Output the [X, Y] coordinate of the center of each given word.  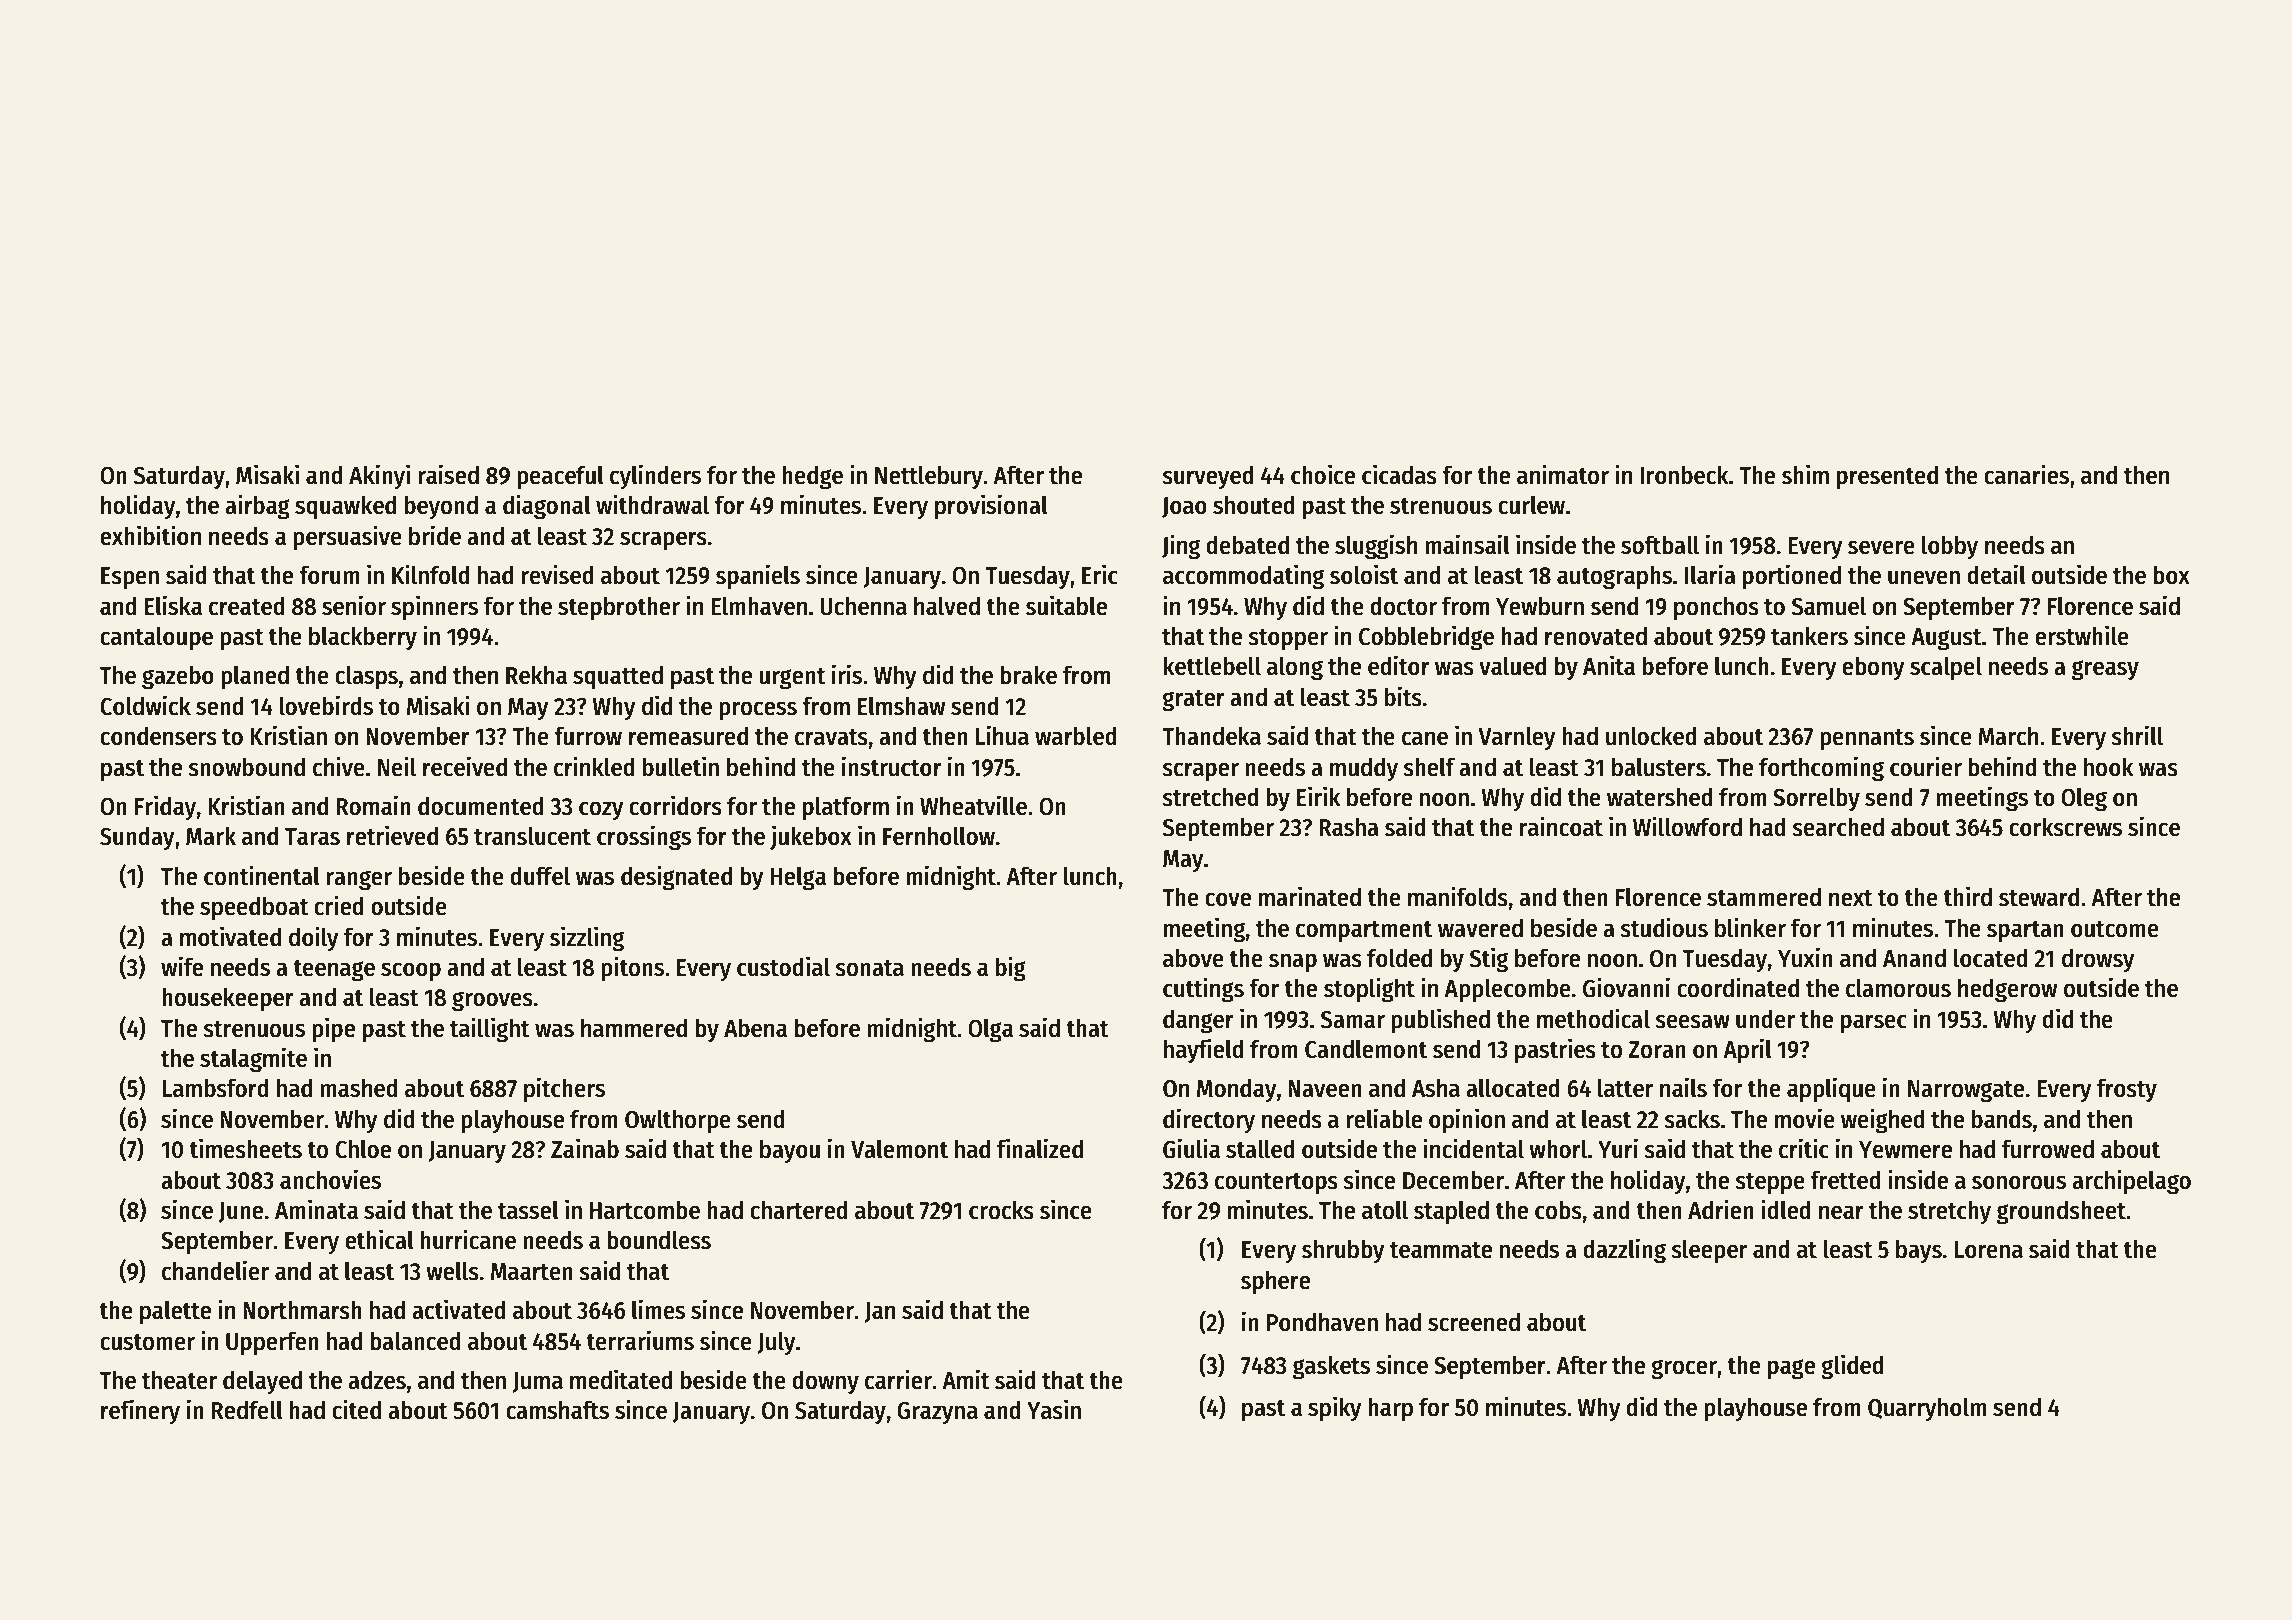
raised [448, 474]
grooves [492, 1001]
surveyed [1208, 477]
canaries [2026, 474]
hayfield [1204, 1051]
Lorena [1988, 1250]
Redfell [247, 1410]
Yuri [1618, 1148]
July [776, 1343]
